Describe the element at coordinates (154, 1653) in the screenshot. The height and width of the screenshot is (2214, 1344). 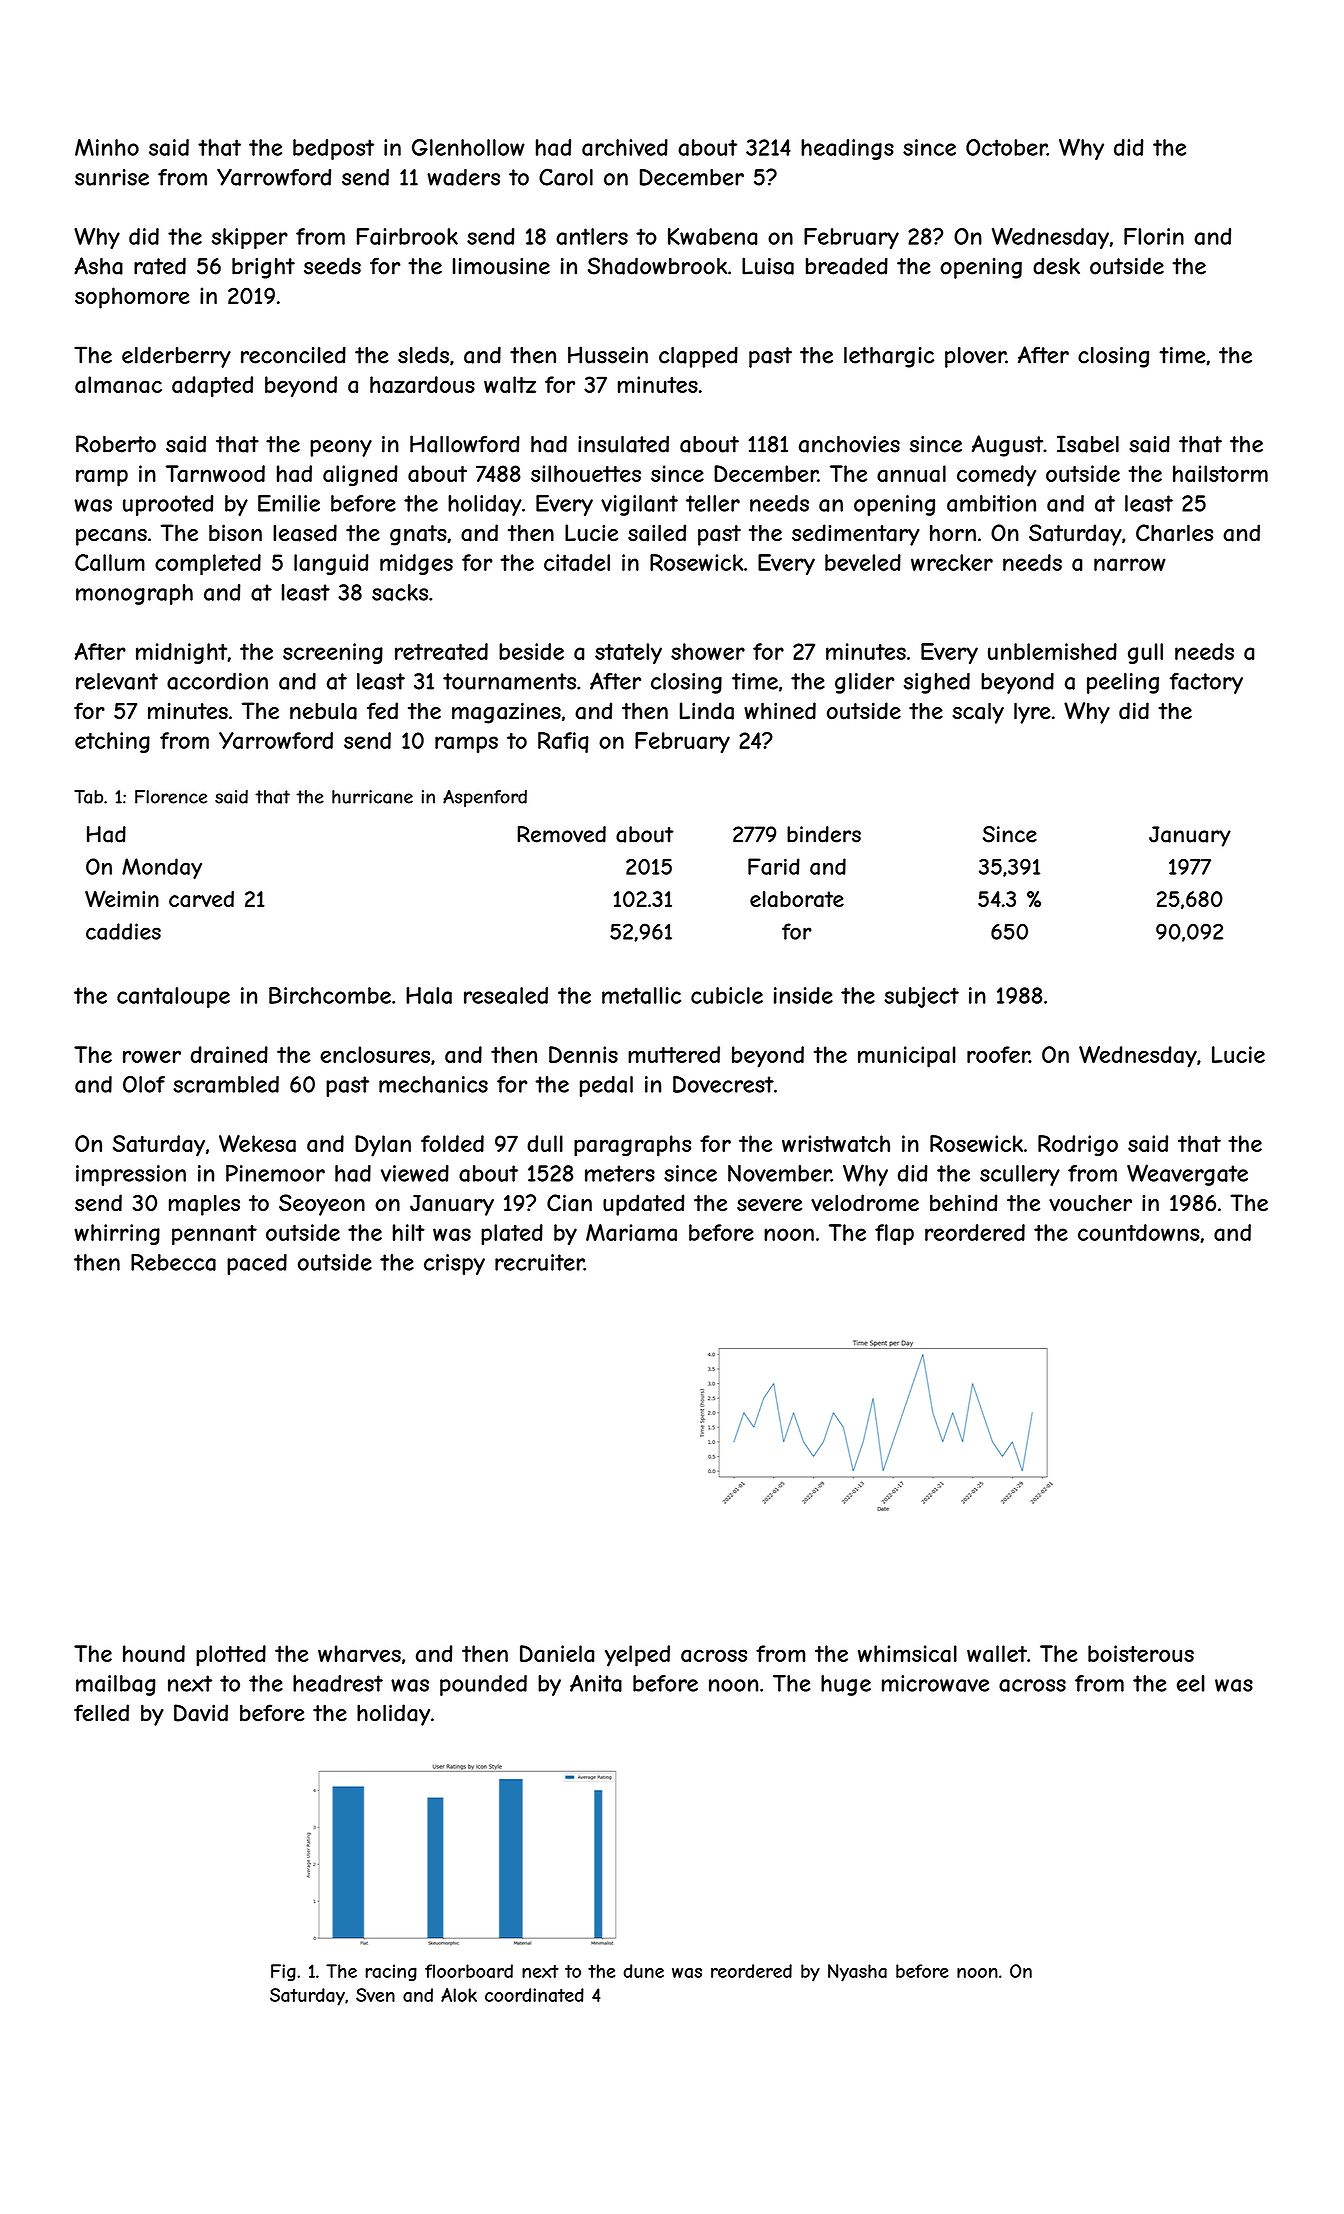
I see `hound` at that location.
